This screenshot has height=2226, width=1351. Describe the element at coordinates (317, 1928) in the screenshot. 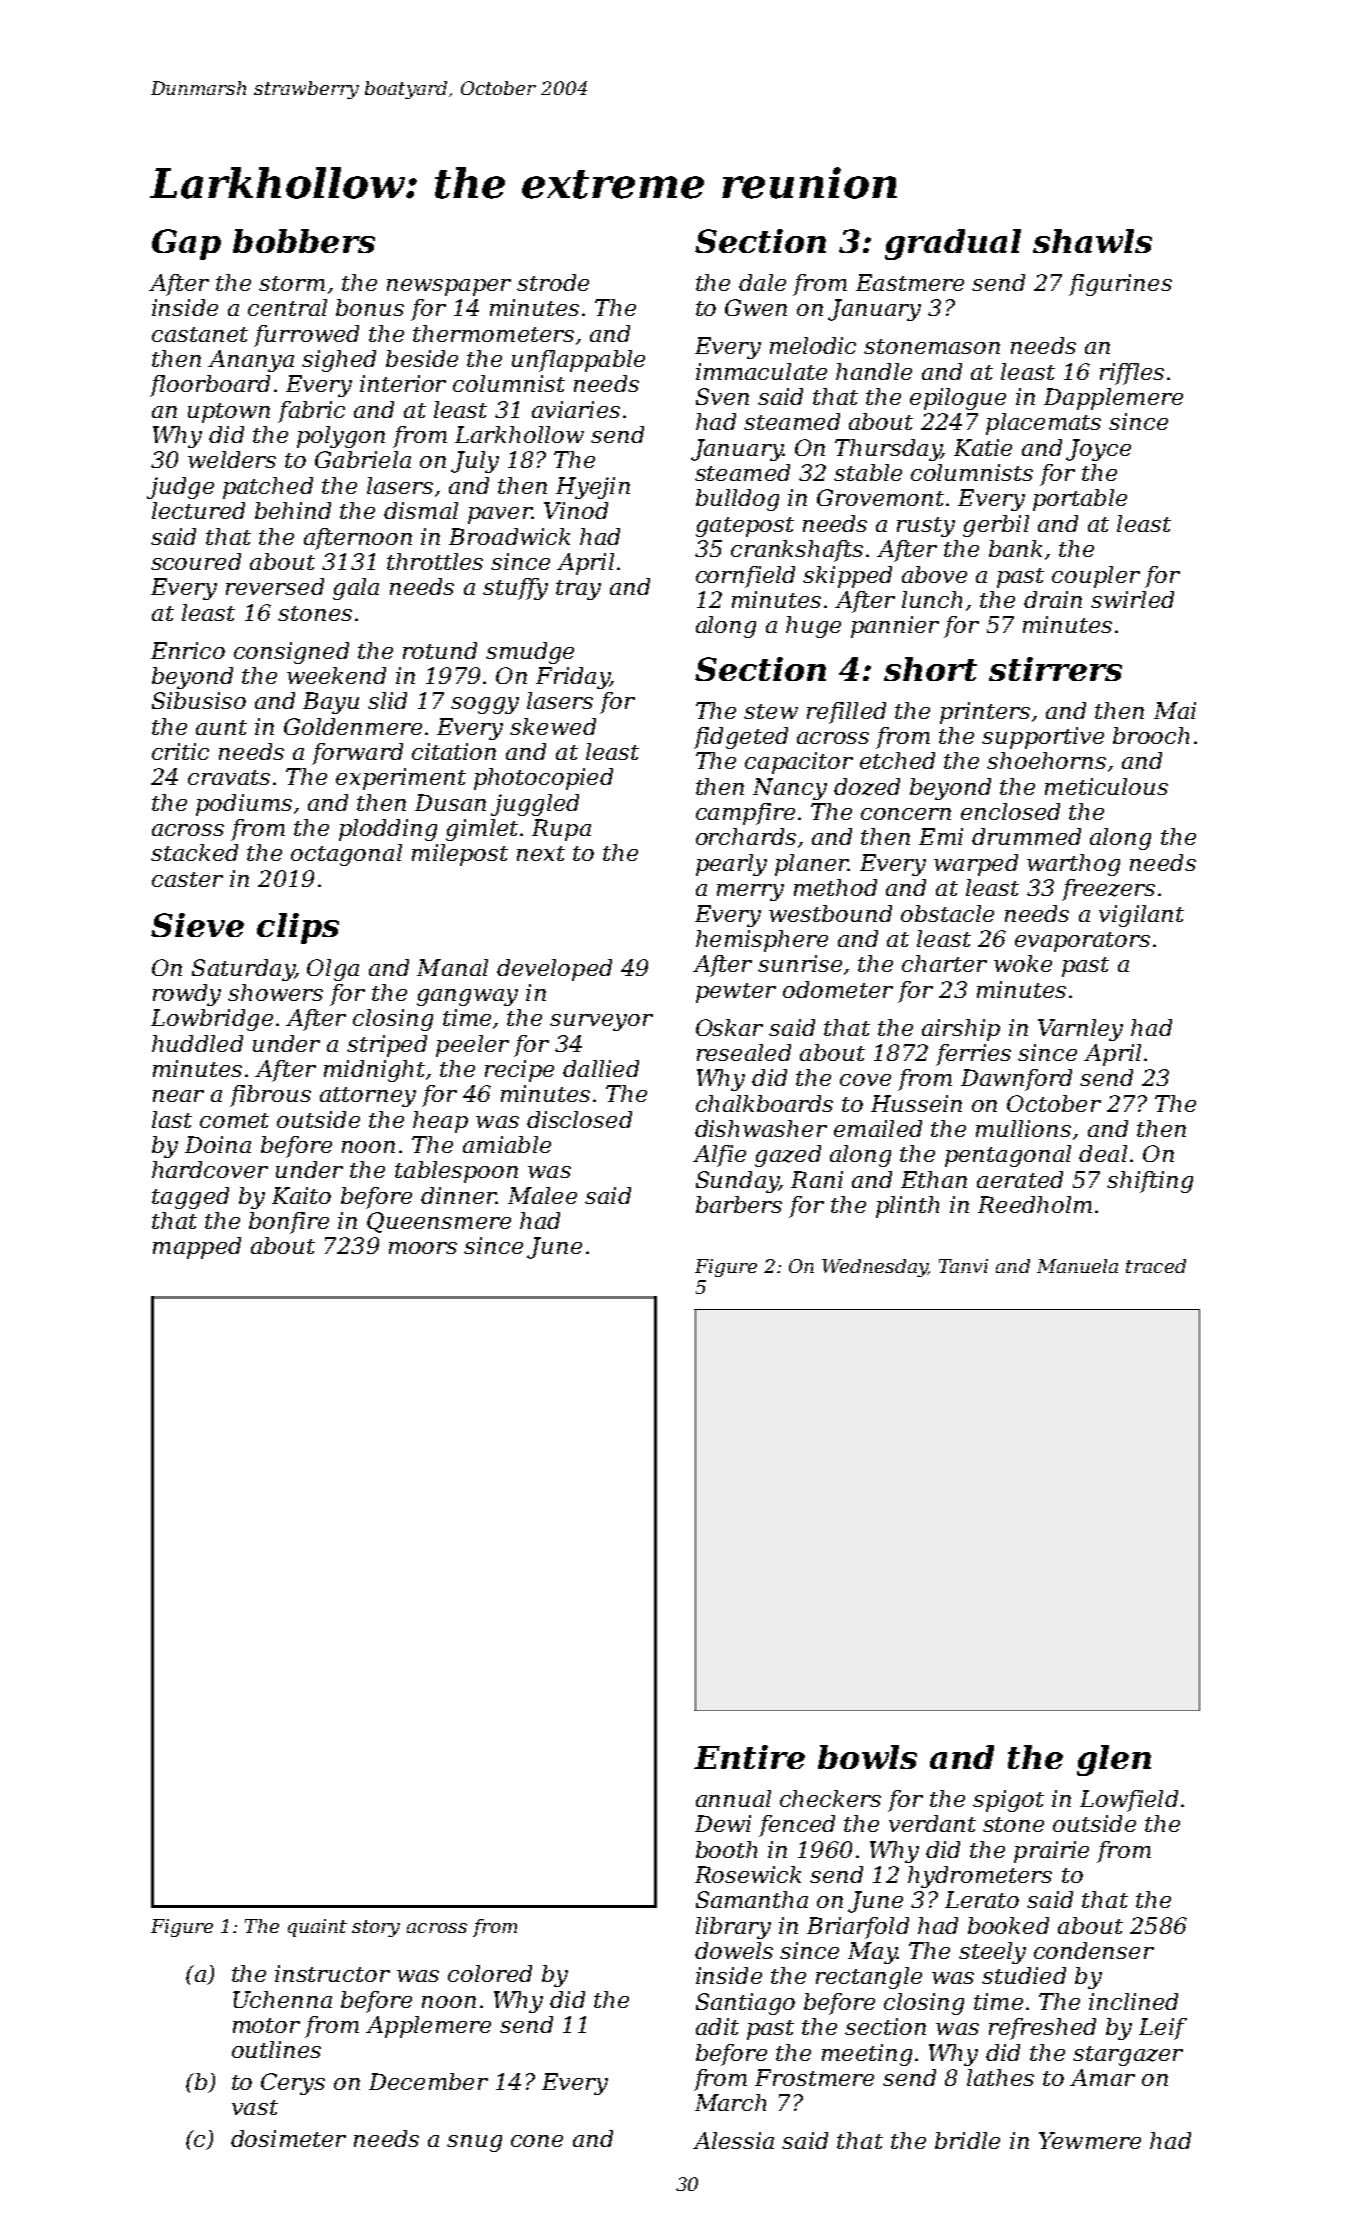

I see `quaint` at that location.
